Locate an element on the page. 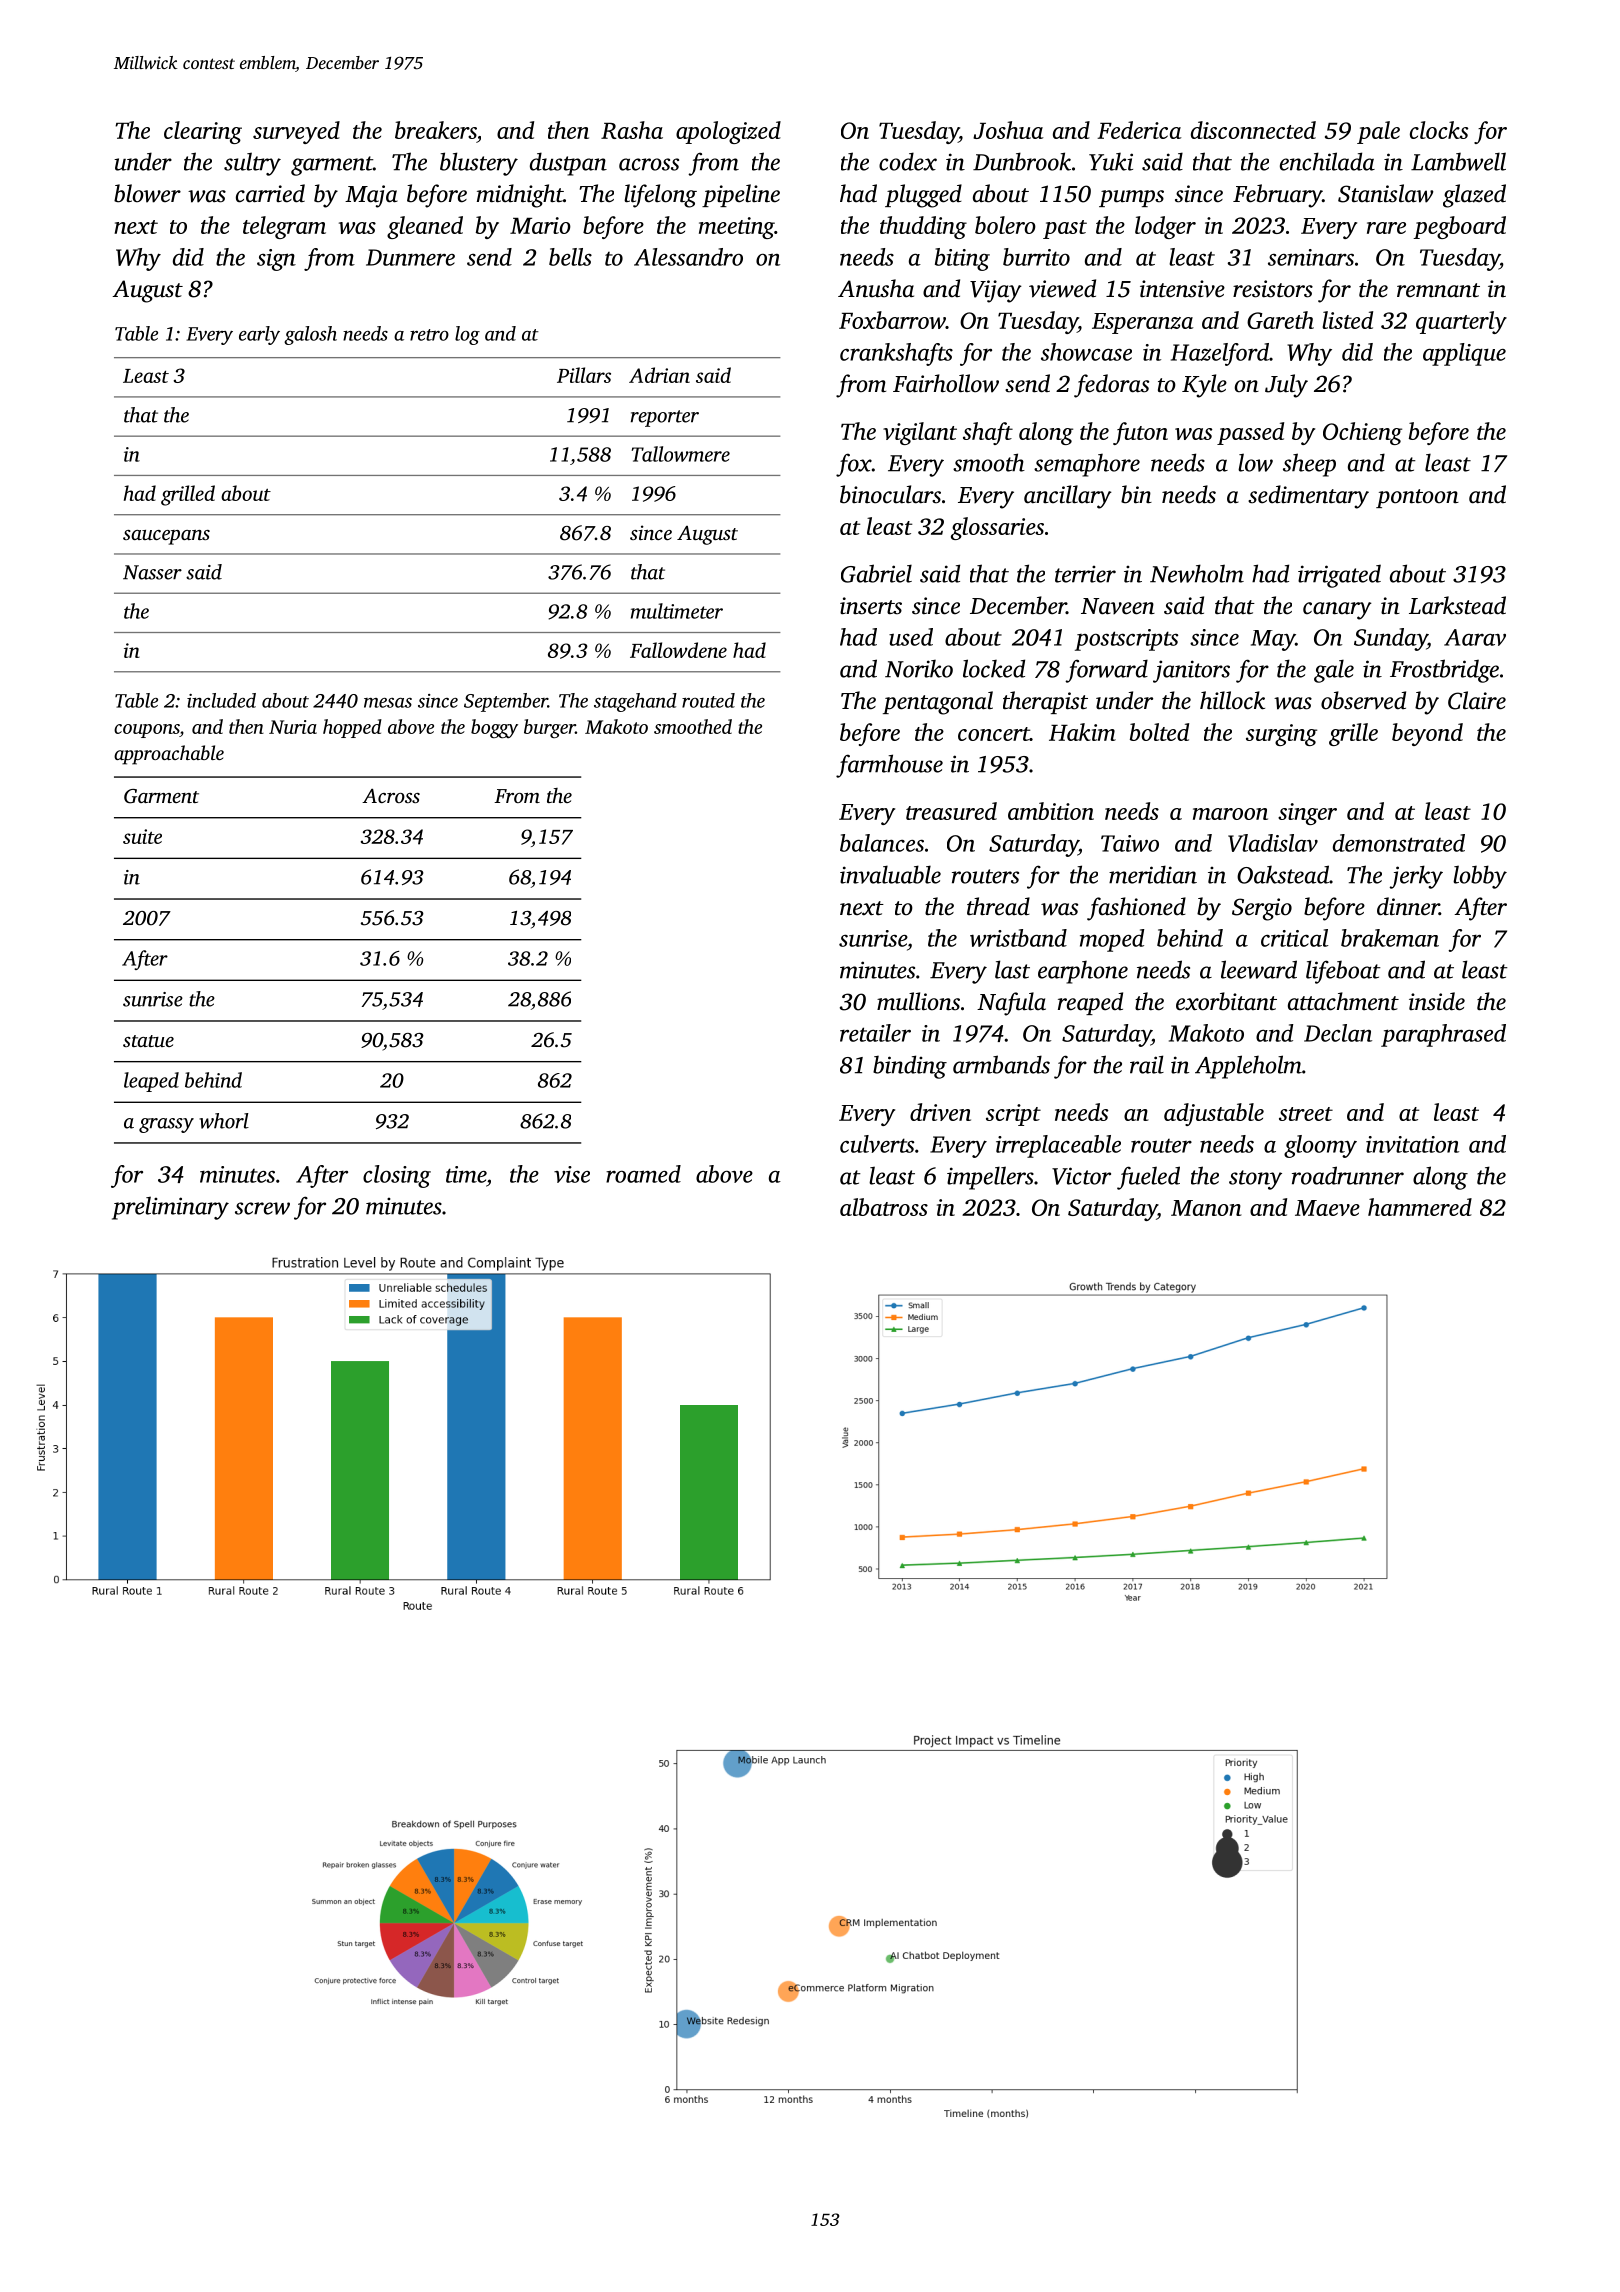 This page has height=2292, width=1620. apologized is located at coordinates (728, 132).
